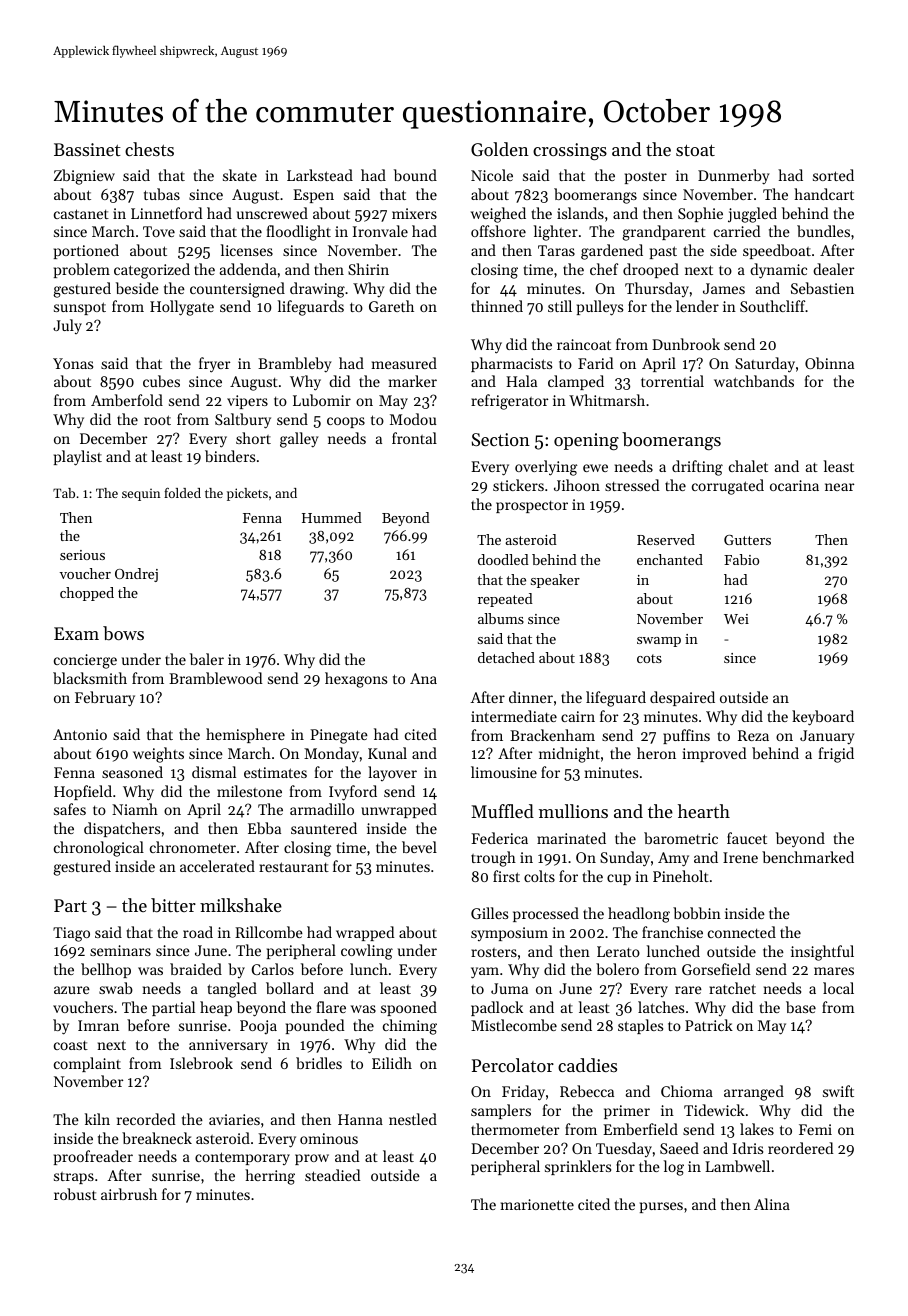 The image size is (908, 1316). I want to click on frigid, so click(836, 755).
